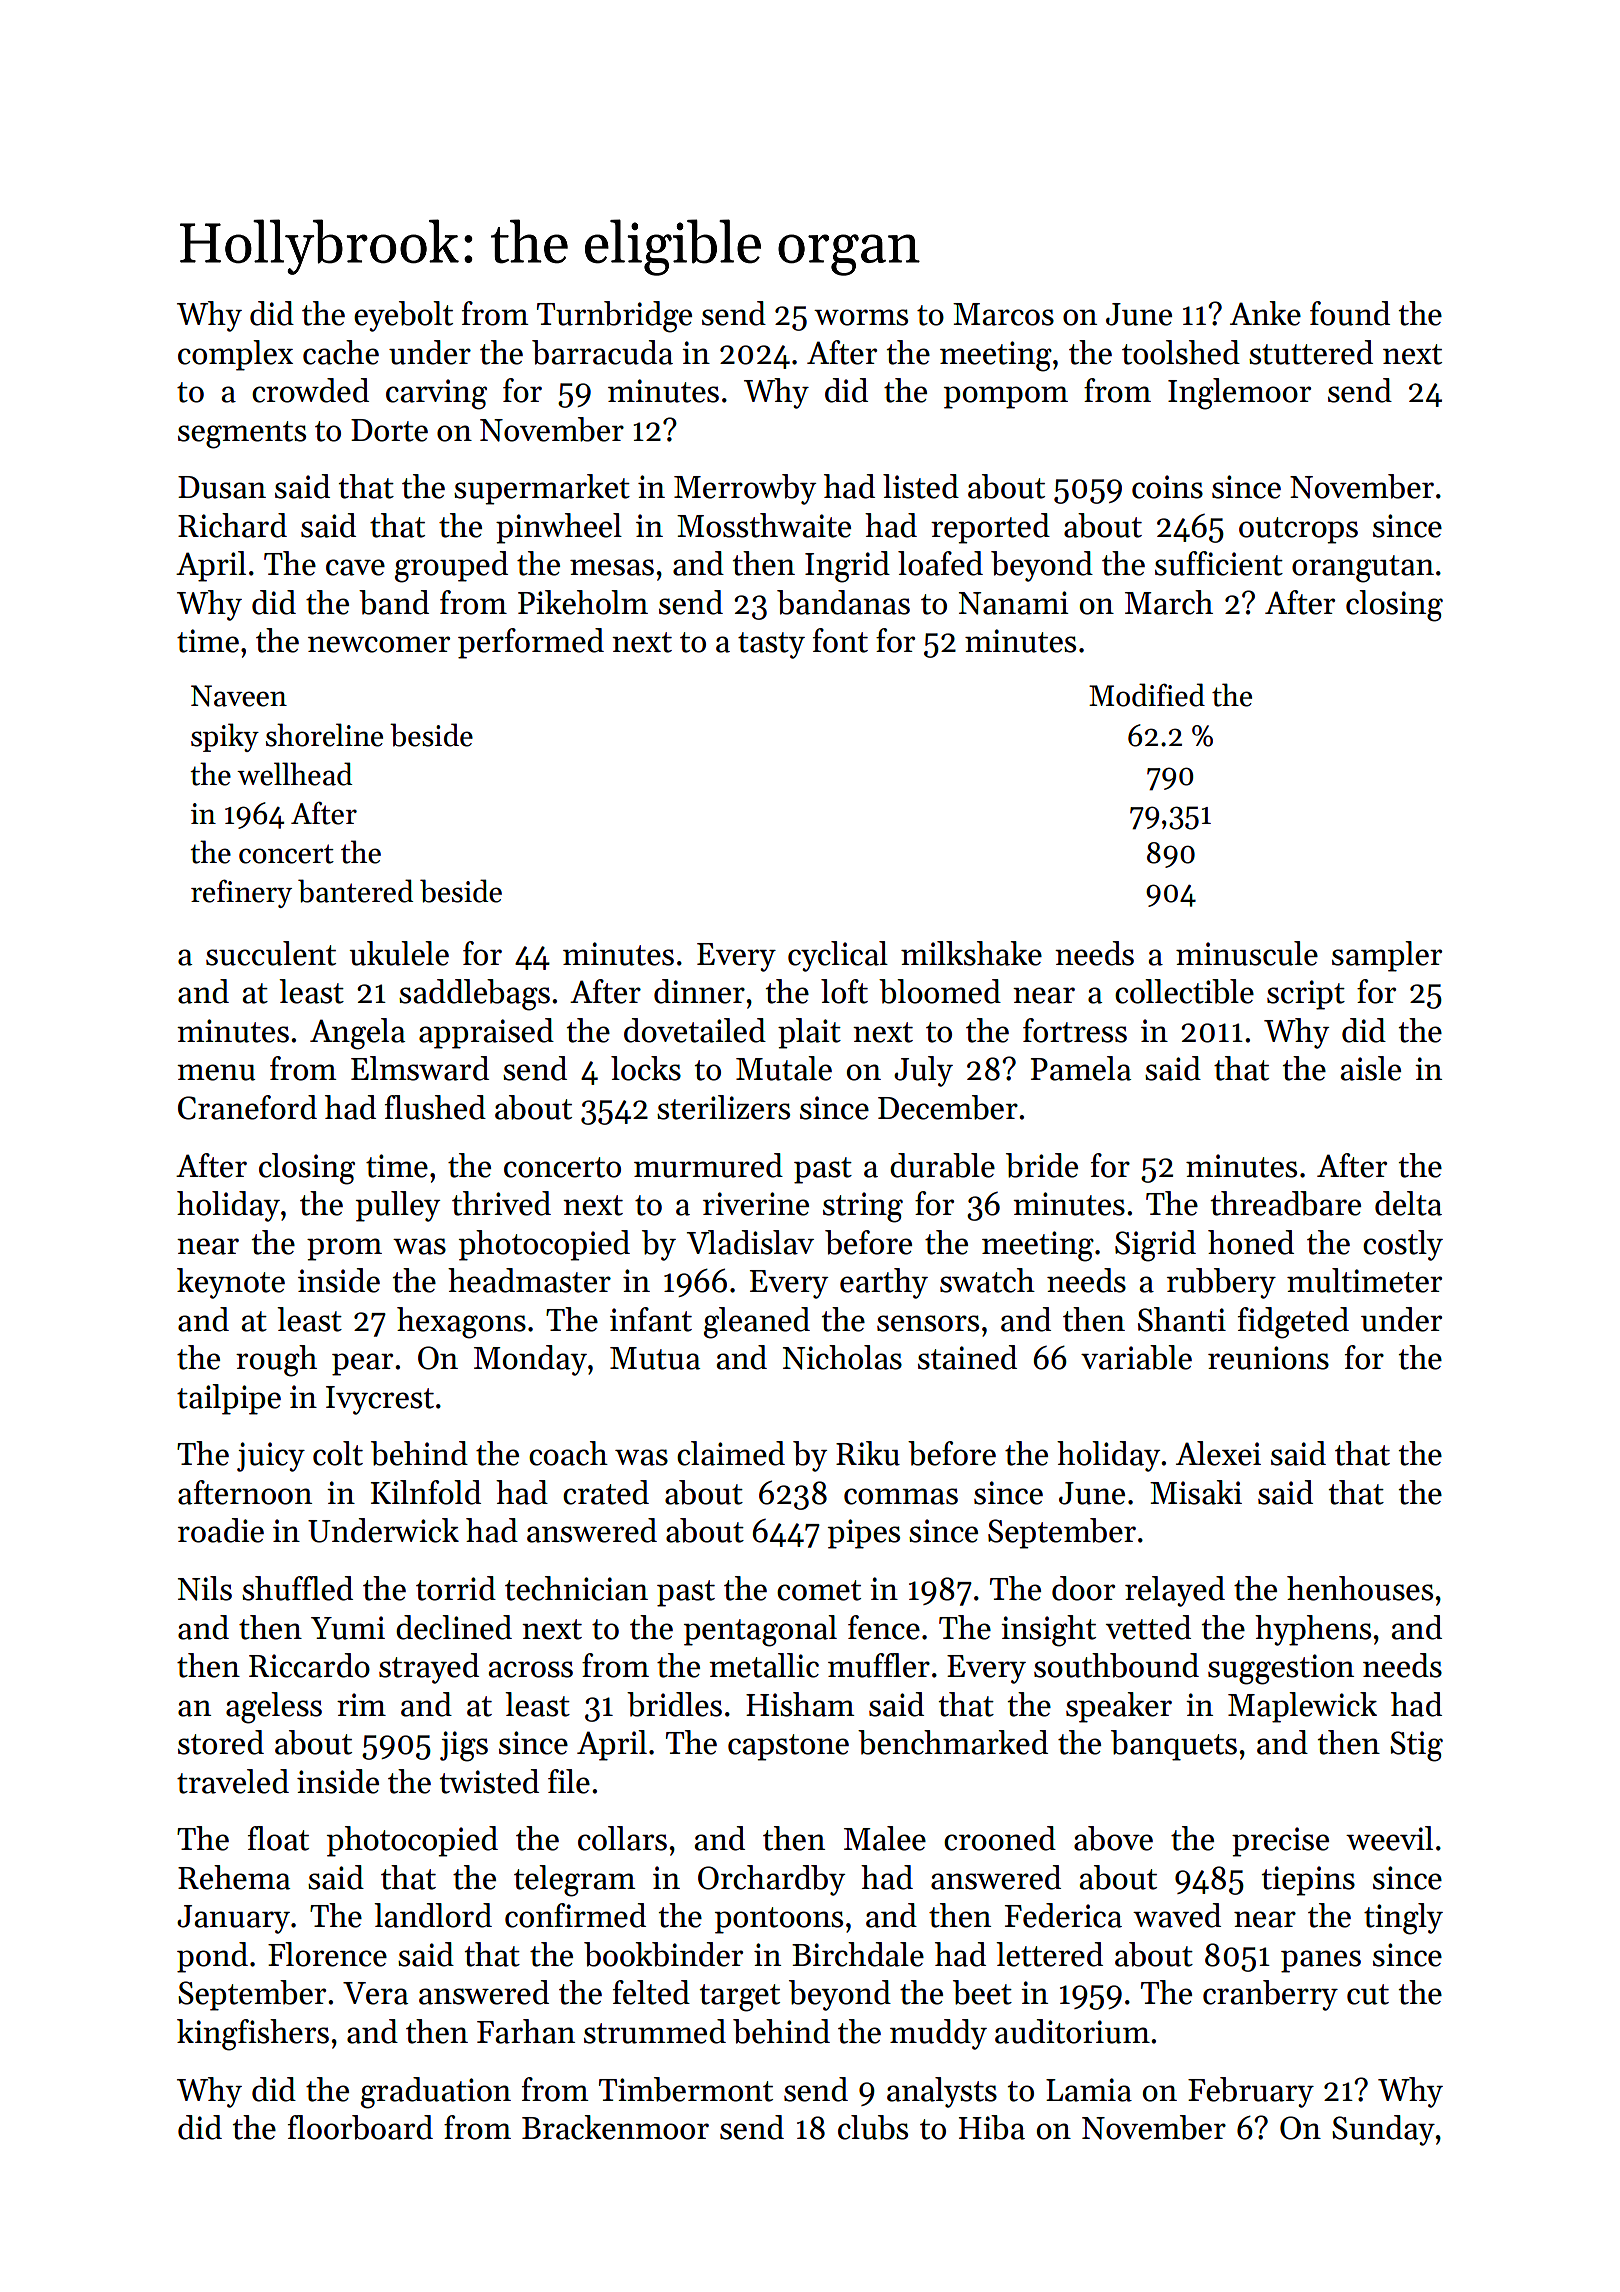 The image size is (1620, 2292). I want to click on ukulele, so click(399, 953).
